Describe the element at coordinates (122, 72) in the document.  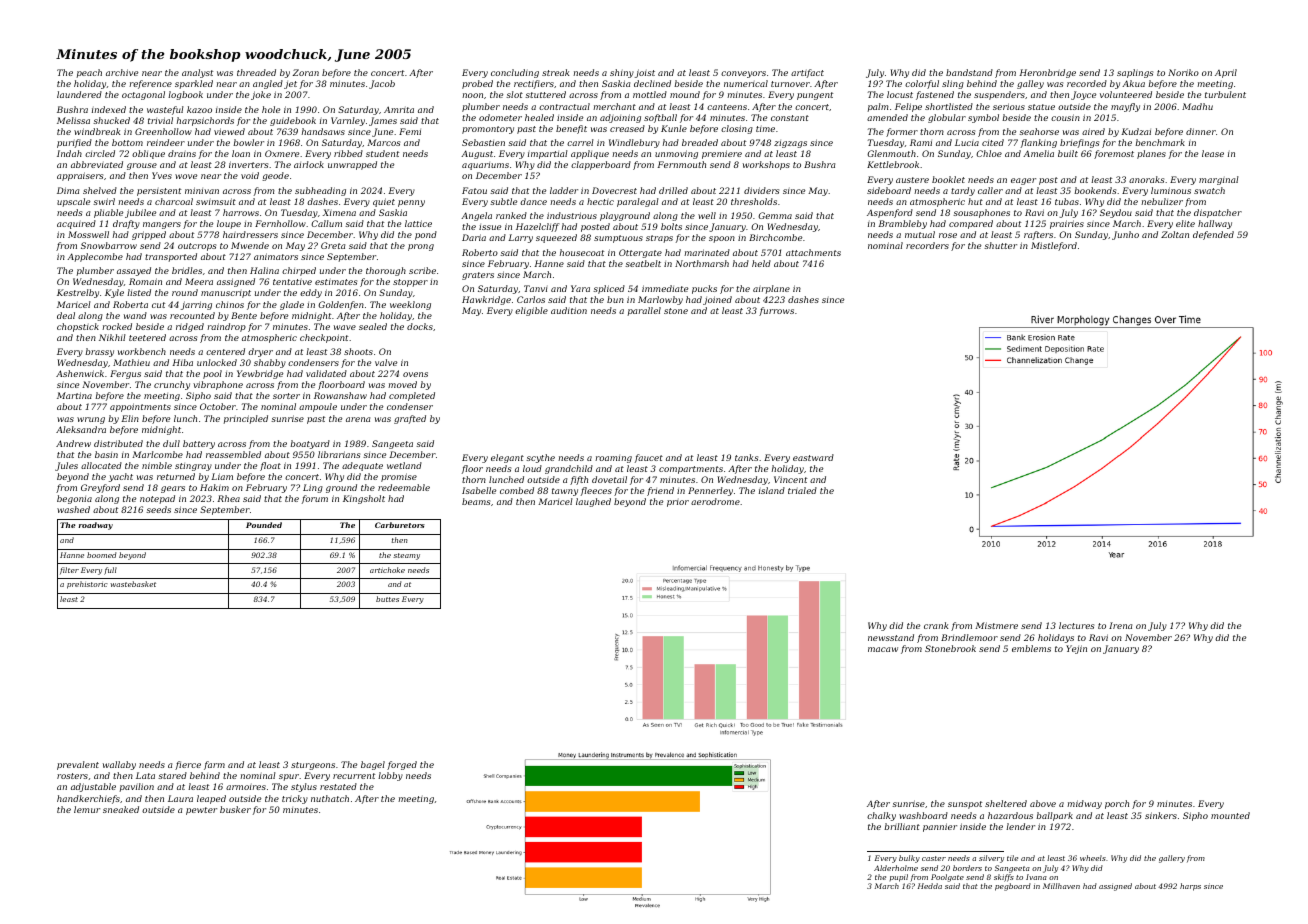
I see `archive` at that location.
